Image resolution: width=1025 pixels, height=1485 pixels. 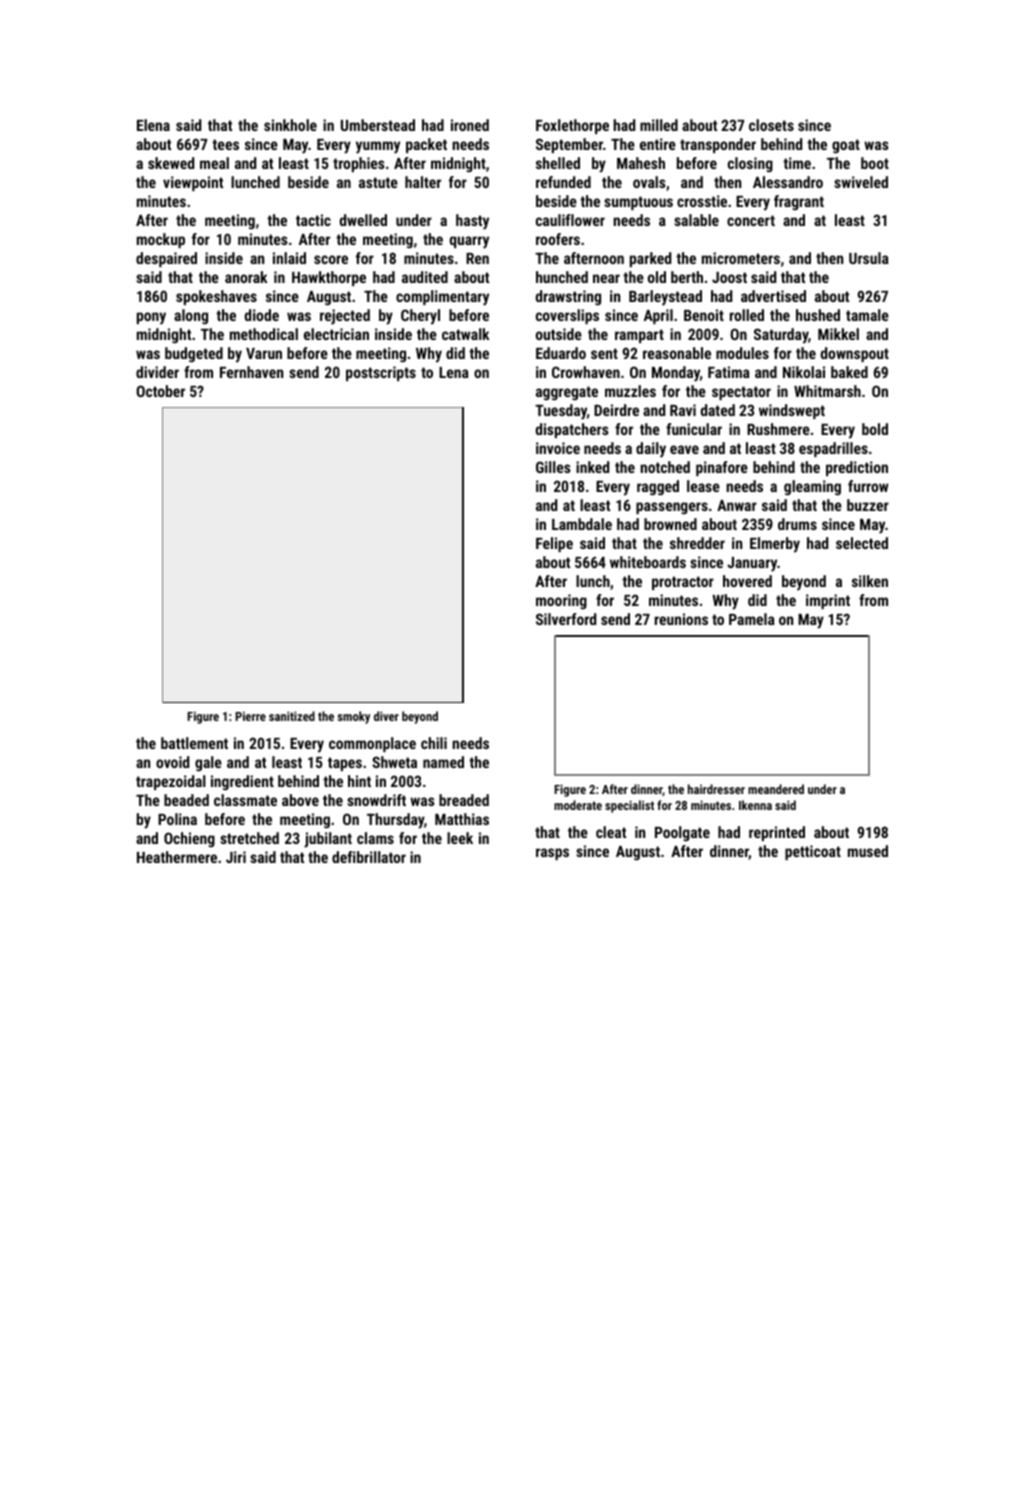 What do you see at coordinates (177, 857) in the image?
I see `Heathermere` at bounding box center [177, 857].
